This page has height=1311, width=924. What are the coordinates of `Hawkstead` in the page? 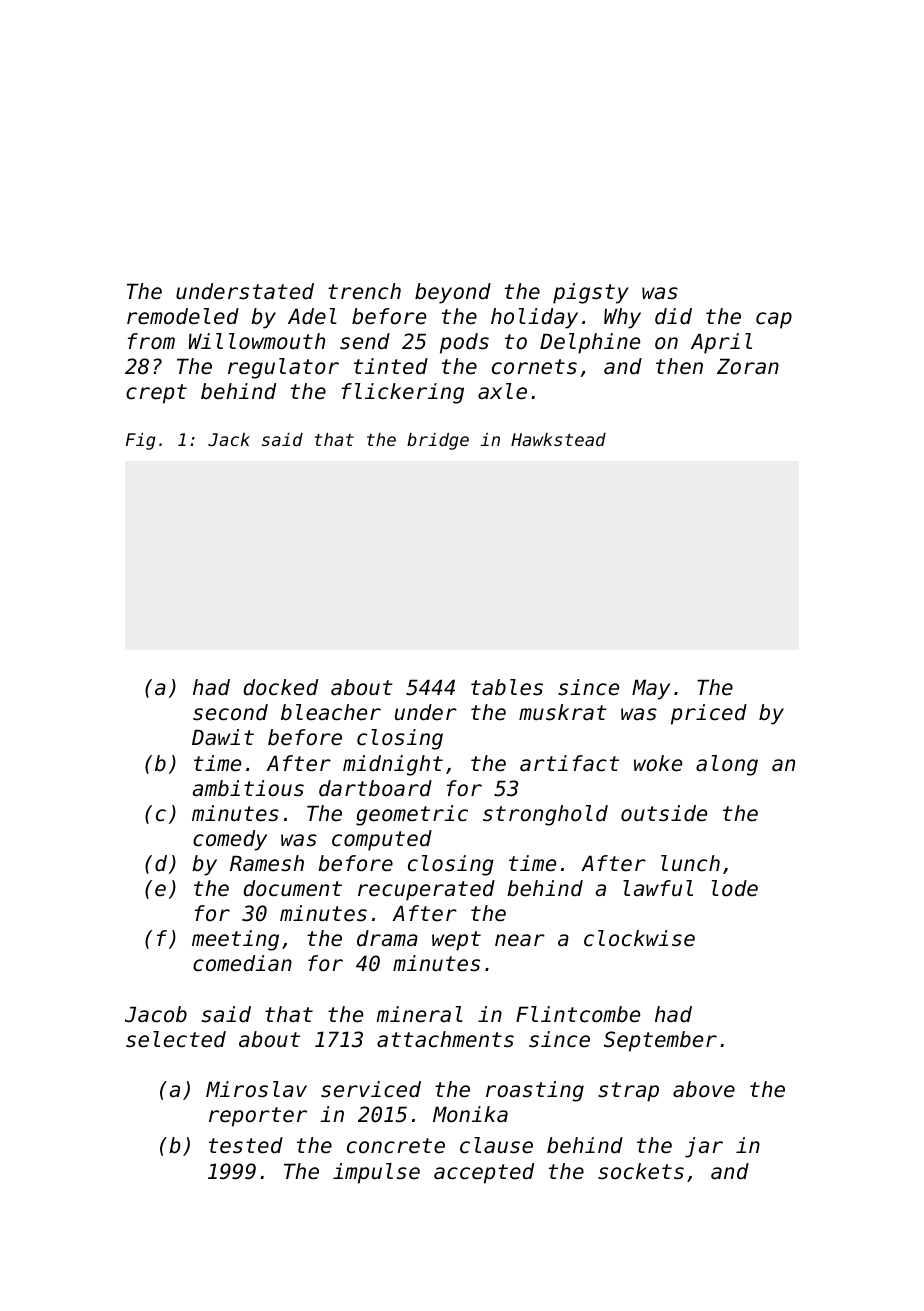 It's located at (558, 439).
